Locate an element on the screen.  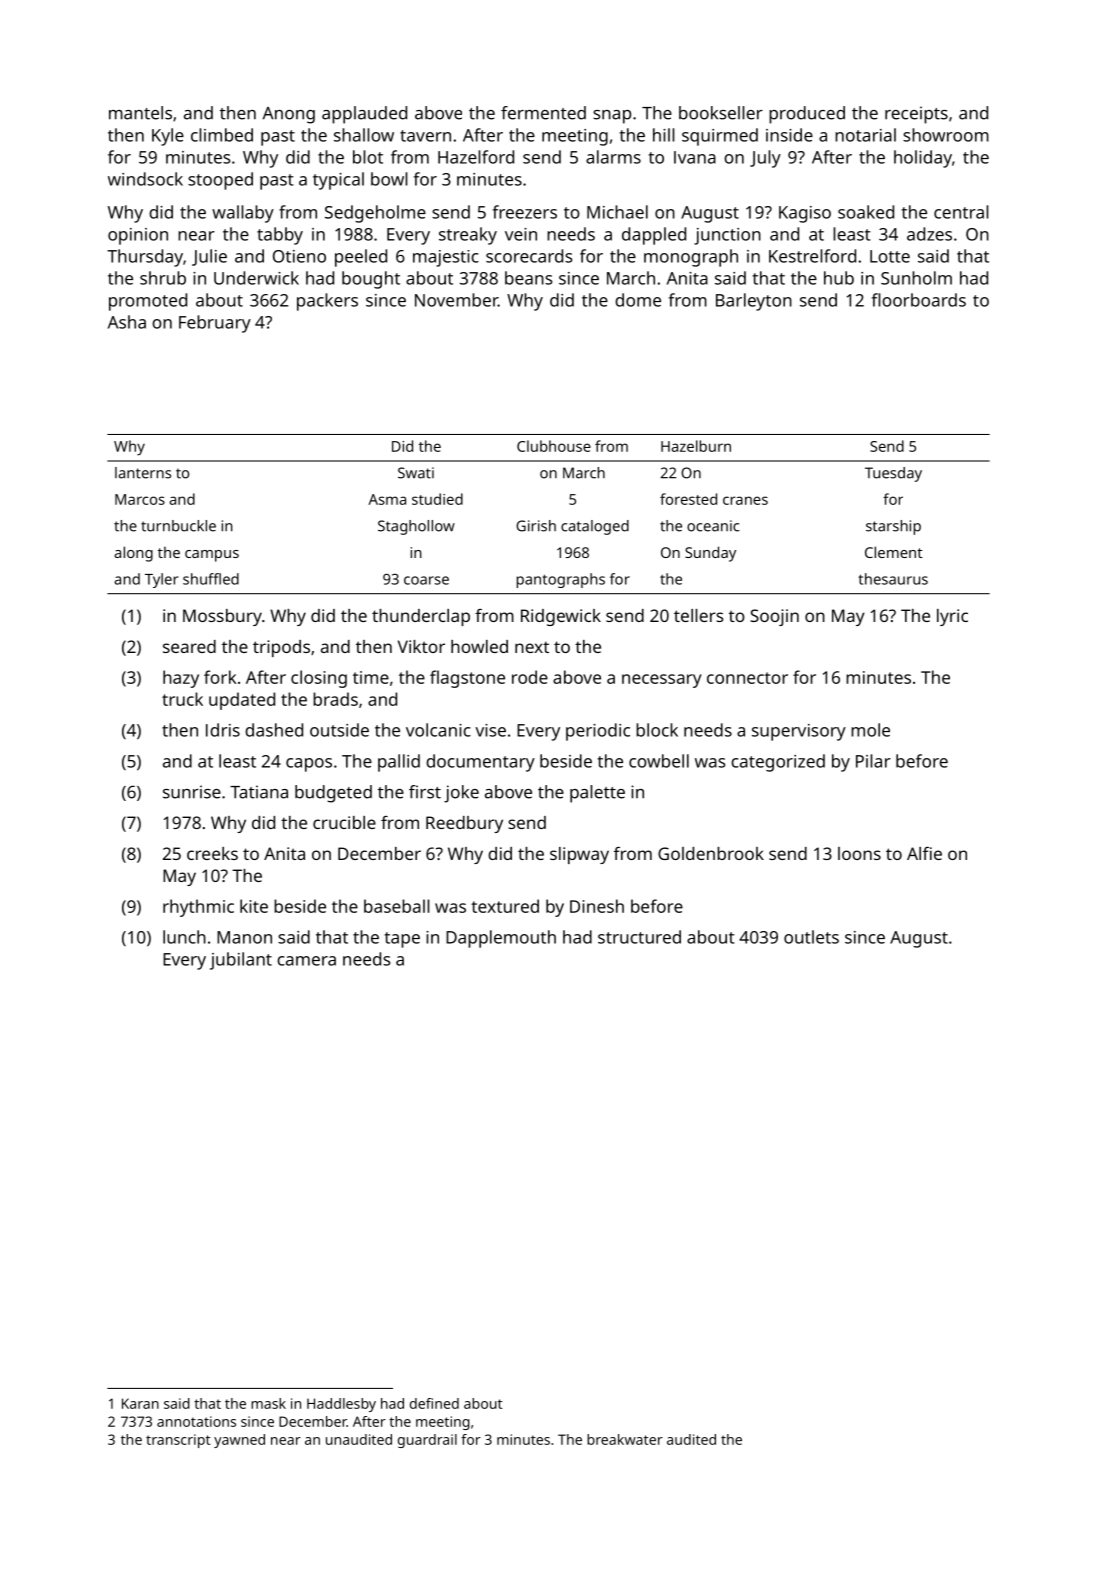
soaked is located at coordinates (866, 212).
